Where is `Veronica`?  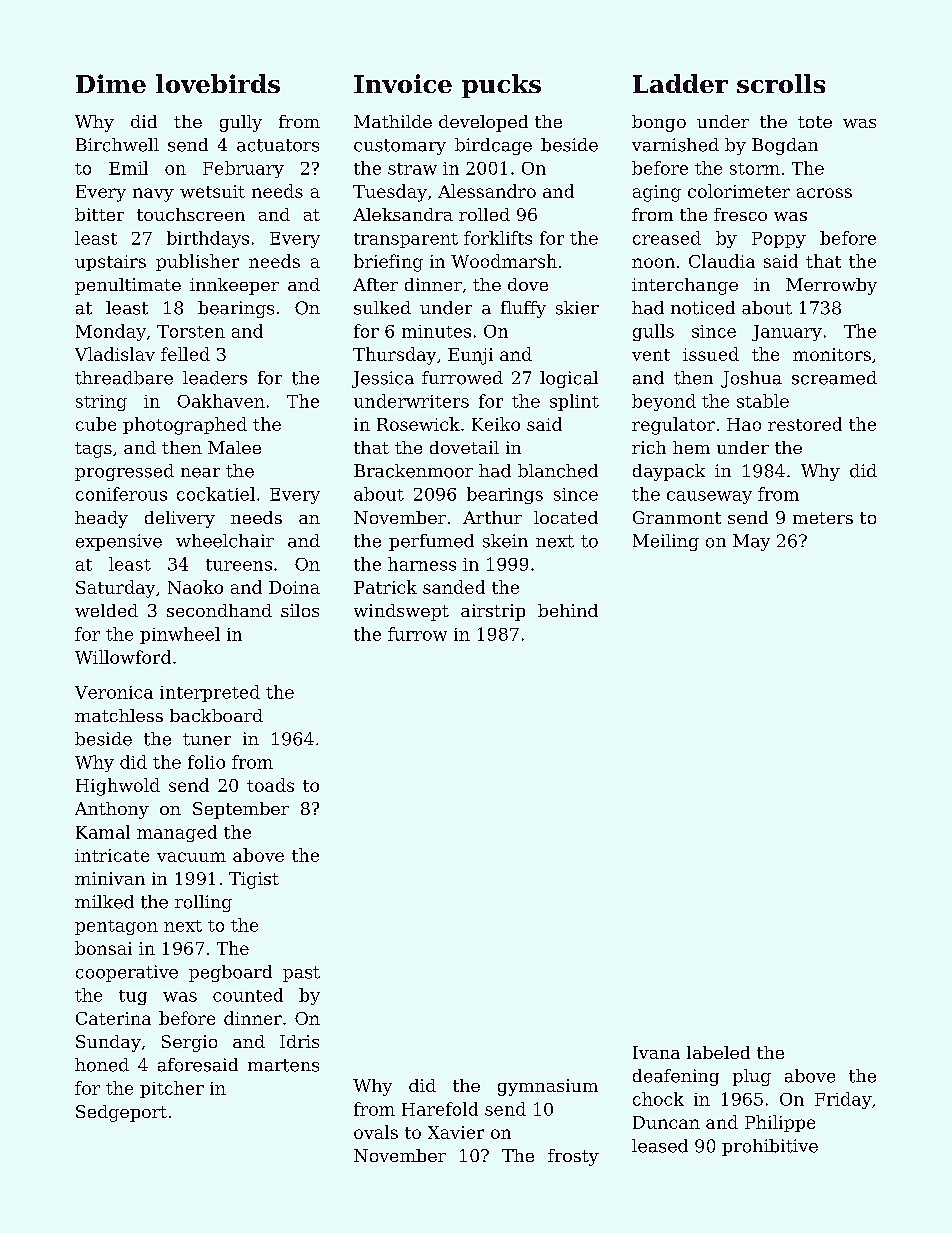 Veronica is located at coordinates (114, 692).
